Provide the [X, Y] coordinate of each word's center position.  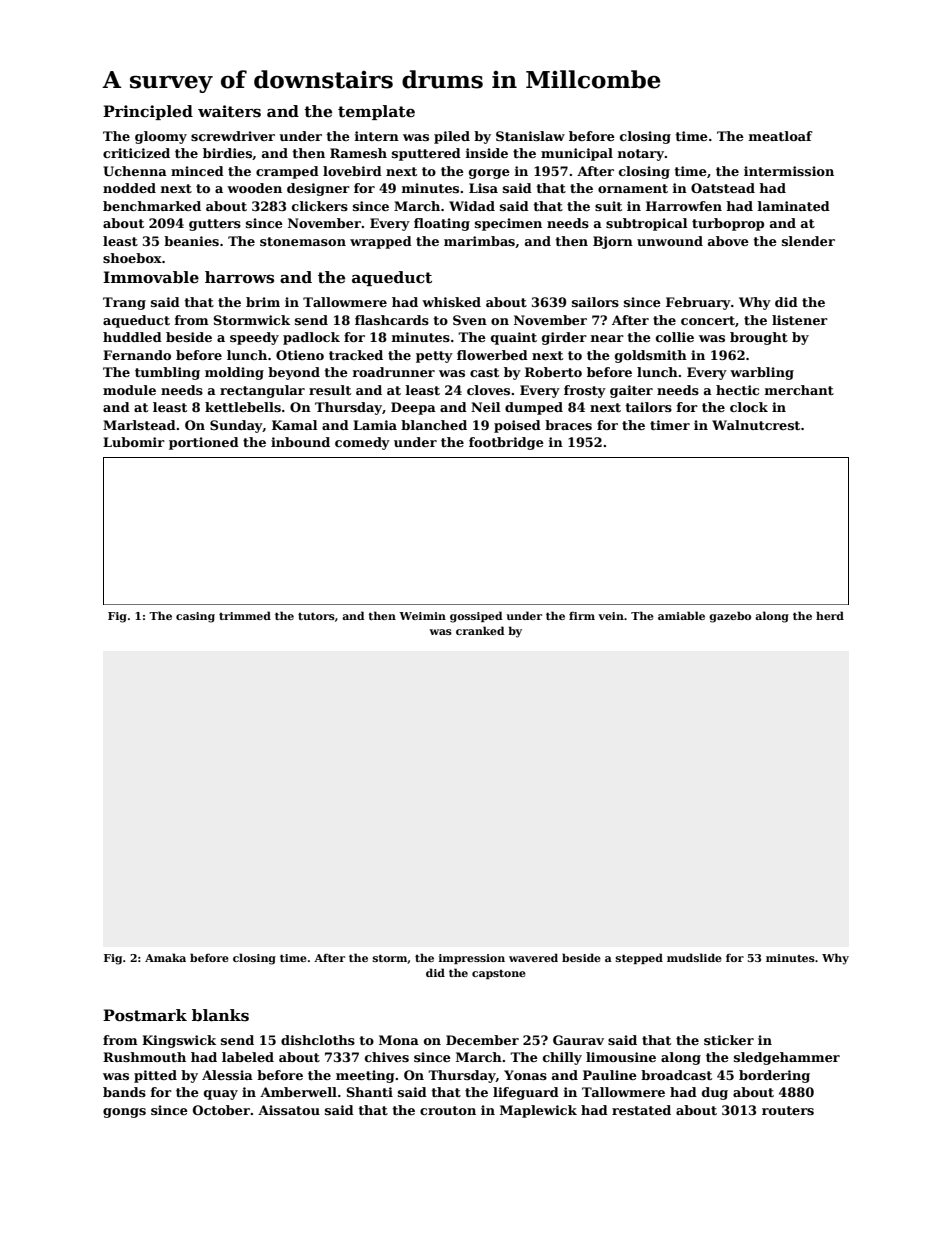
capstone [499, 974]
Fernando [137, 355]
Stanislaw [530, 136]
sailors [595, 302]
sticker [729, 1040]
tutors [316, 616]
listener [800, 320]
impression [472, 959]
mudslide [694, 957]
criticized [136, 153]
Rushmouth [144, 1057]
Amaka [165, 957]
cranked [480, 630]
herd [830, 615]
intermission [789, 171]
